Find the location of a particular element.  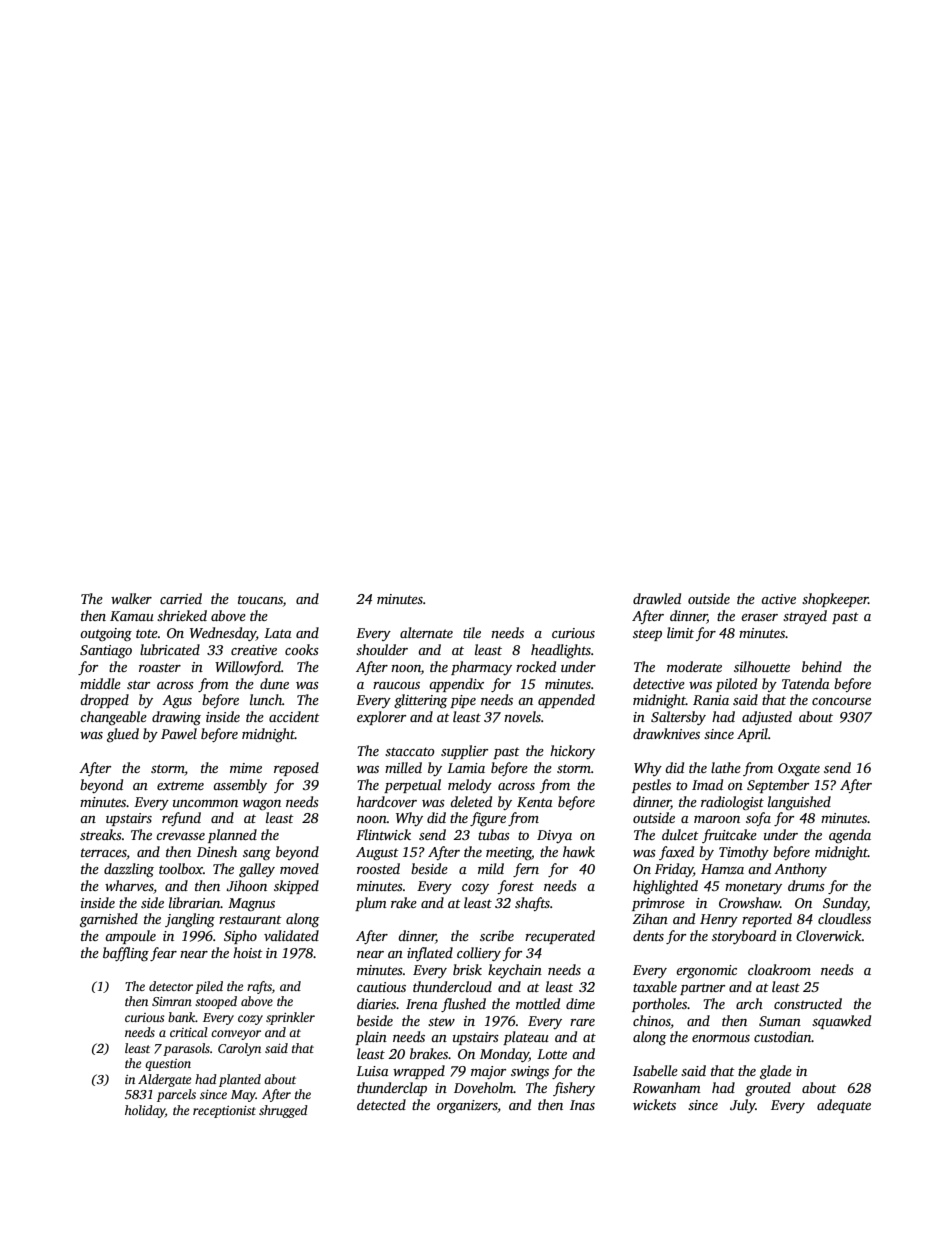

critical is located at coordinates (189, 1032).
